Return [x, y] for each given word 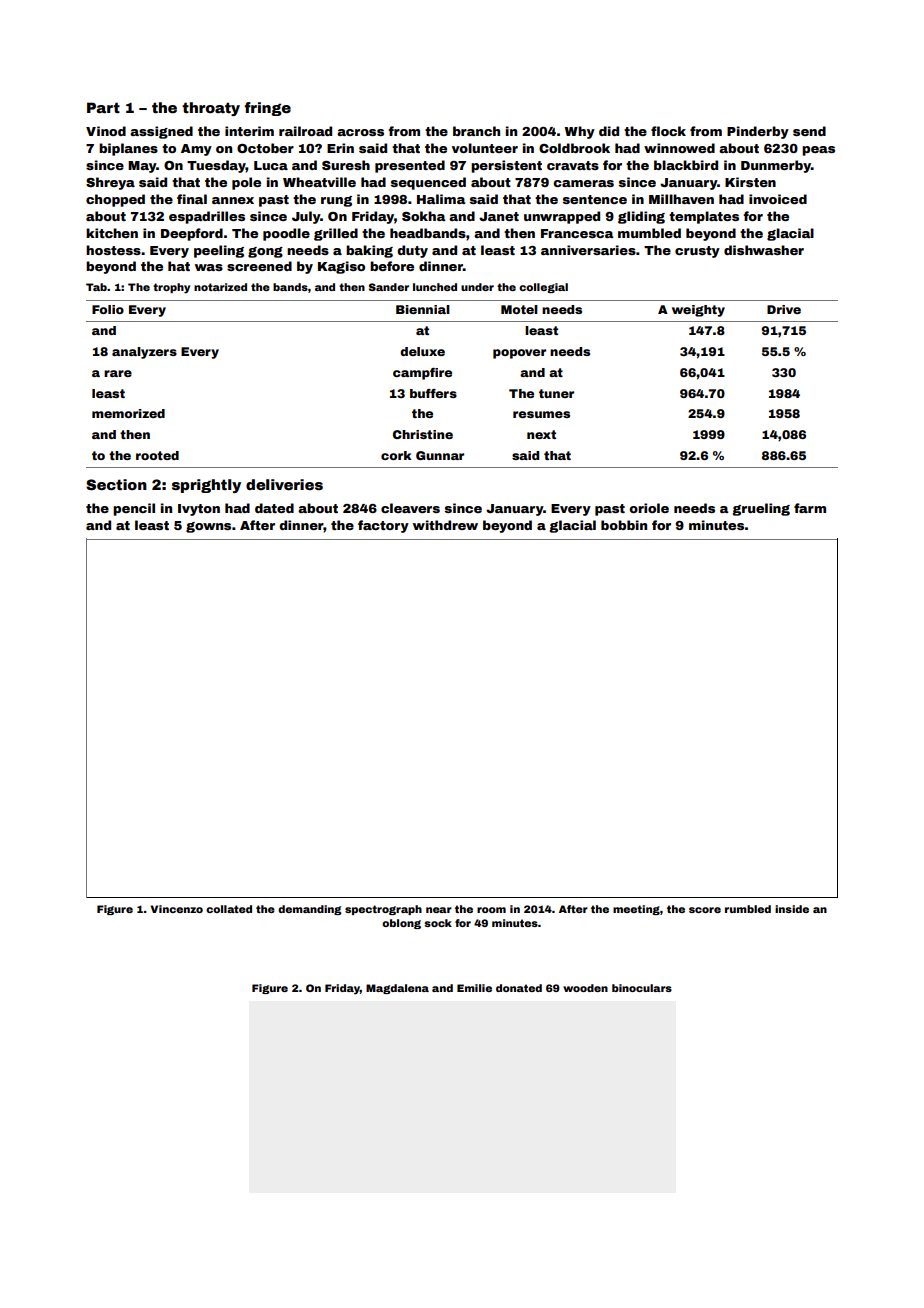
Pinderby [758, 132]
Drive [784, 309]
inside [792, 909]
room [491, 910]
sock [438, 923]
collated [229, 909]
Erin [340, 148]
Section [116, 485]
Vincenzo [176, 909]
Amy [196, 150]
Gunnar [440, 455]
